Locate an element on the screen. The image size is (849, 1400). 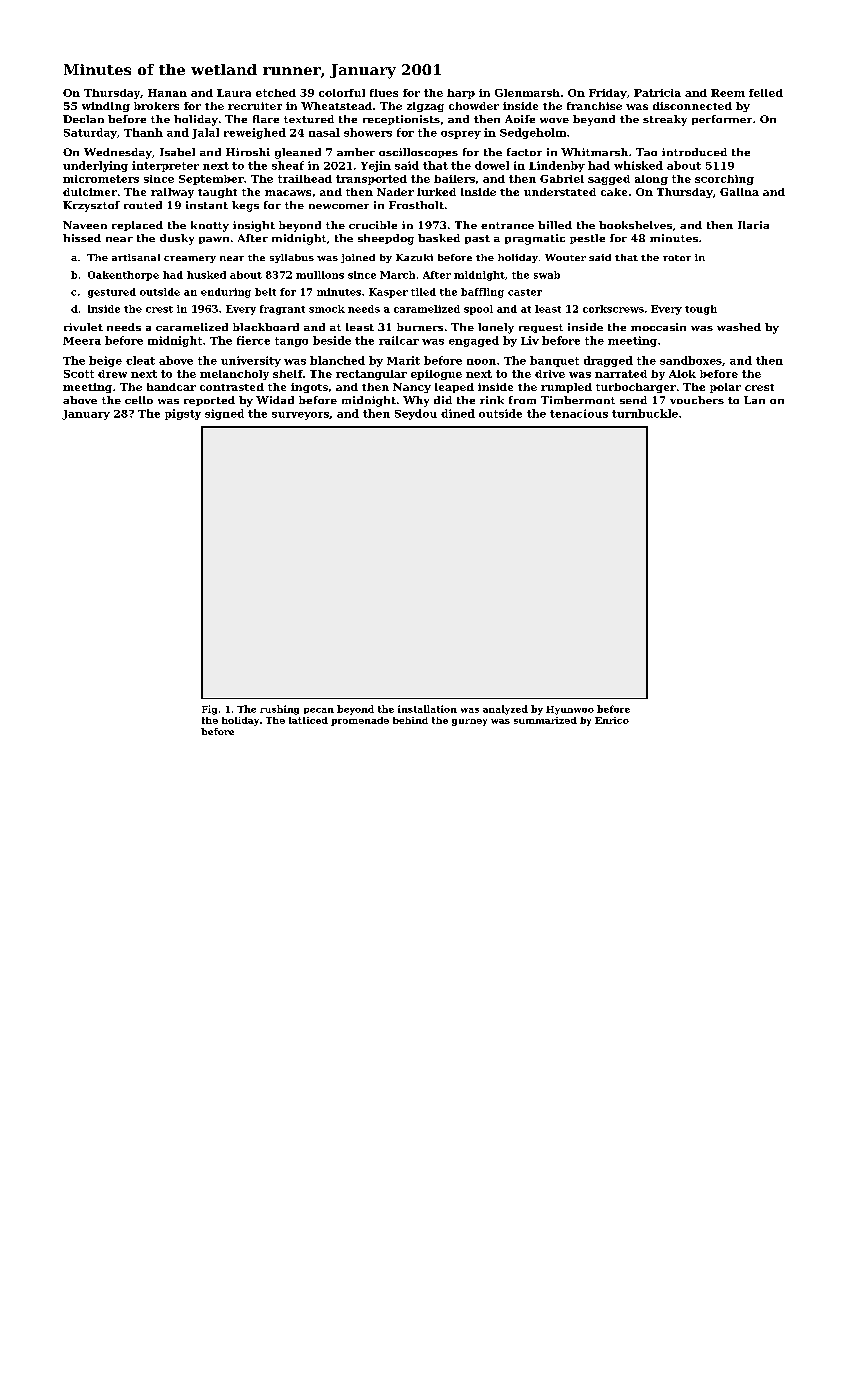
Seydou is located at coordinates (416, 414).
